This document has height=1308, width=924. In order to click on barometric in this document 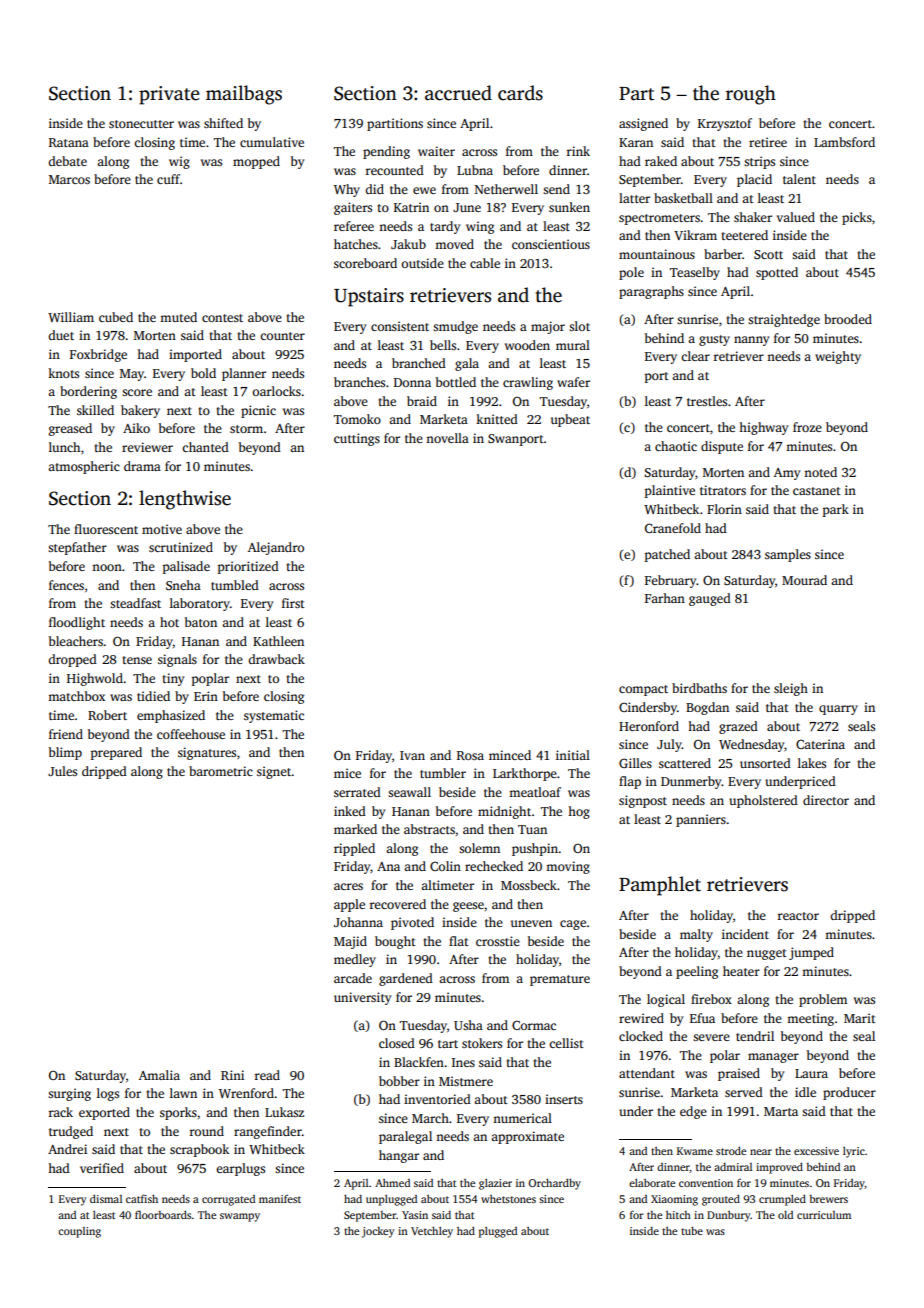, I will do `click(221, 771)`.
